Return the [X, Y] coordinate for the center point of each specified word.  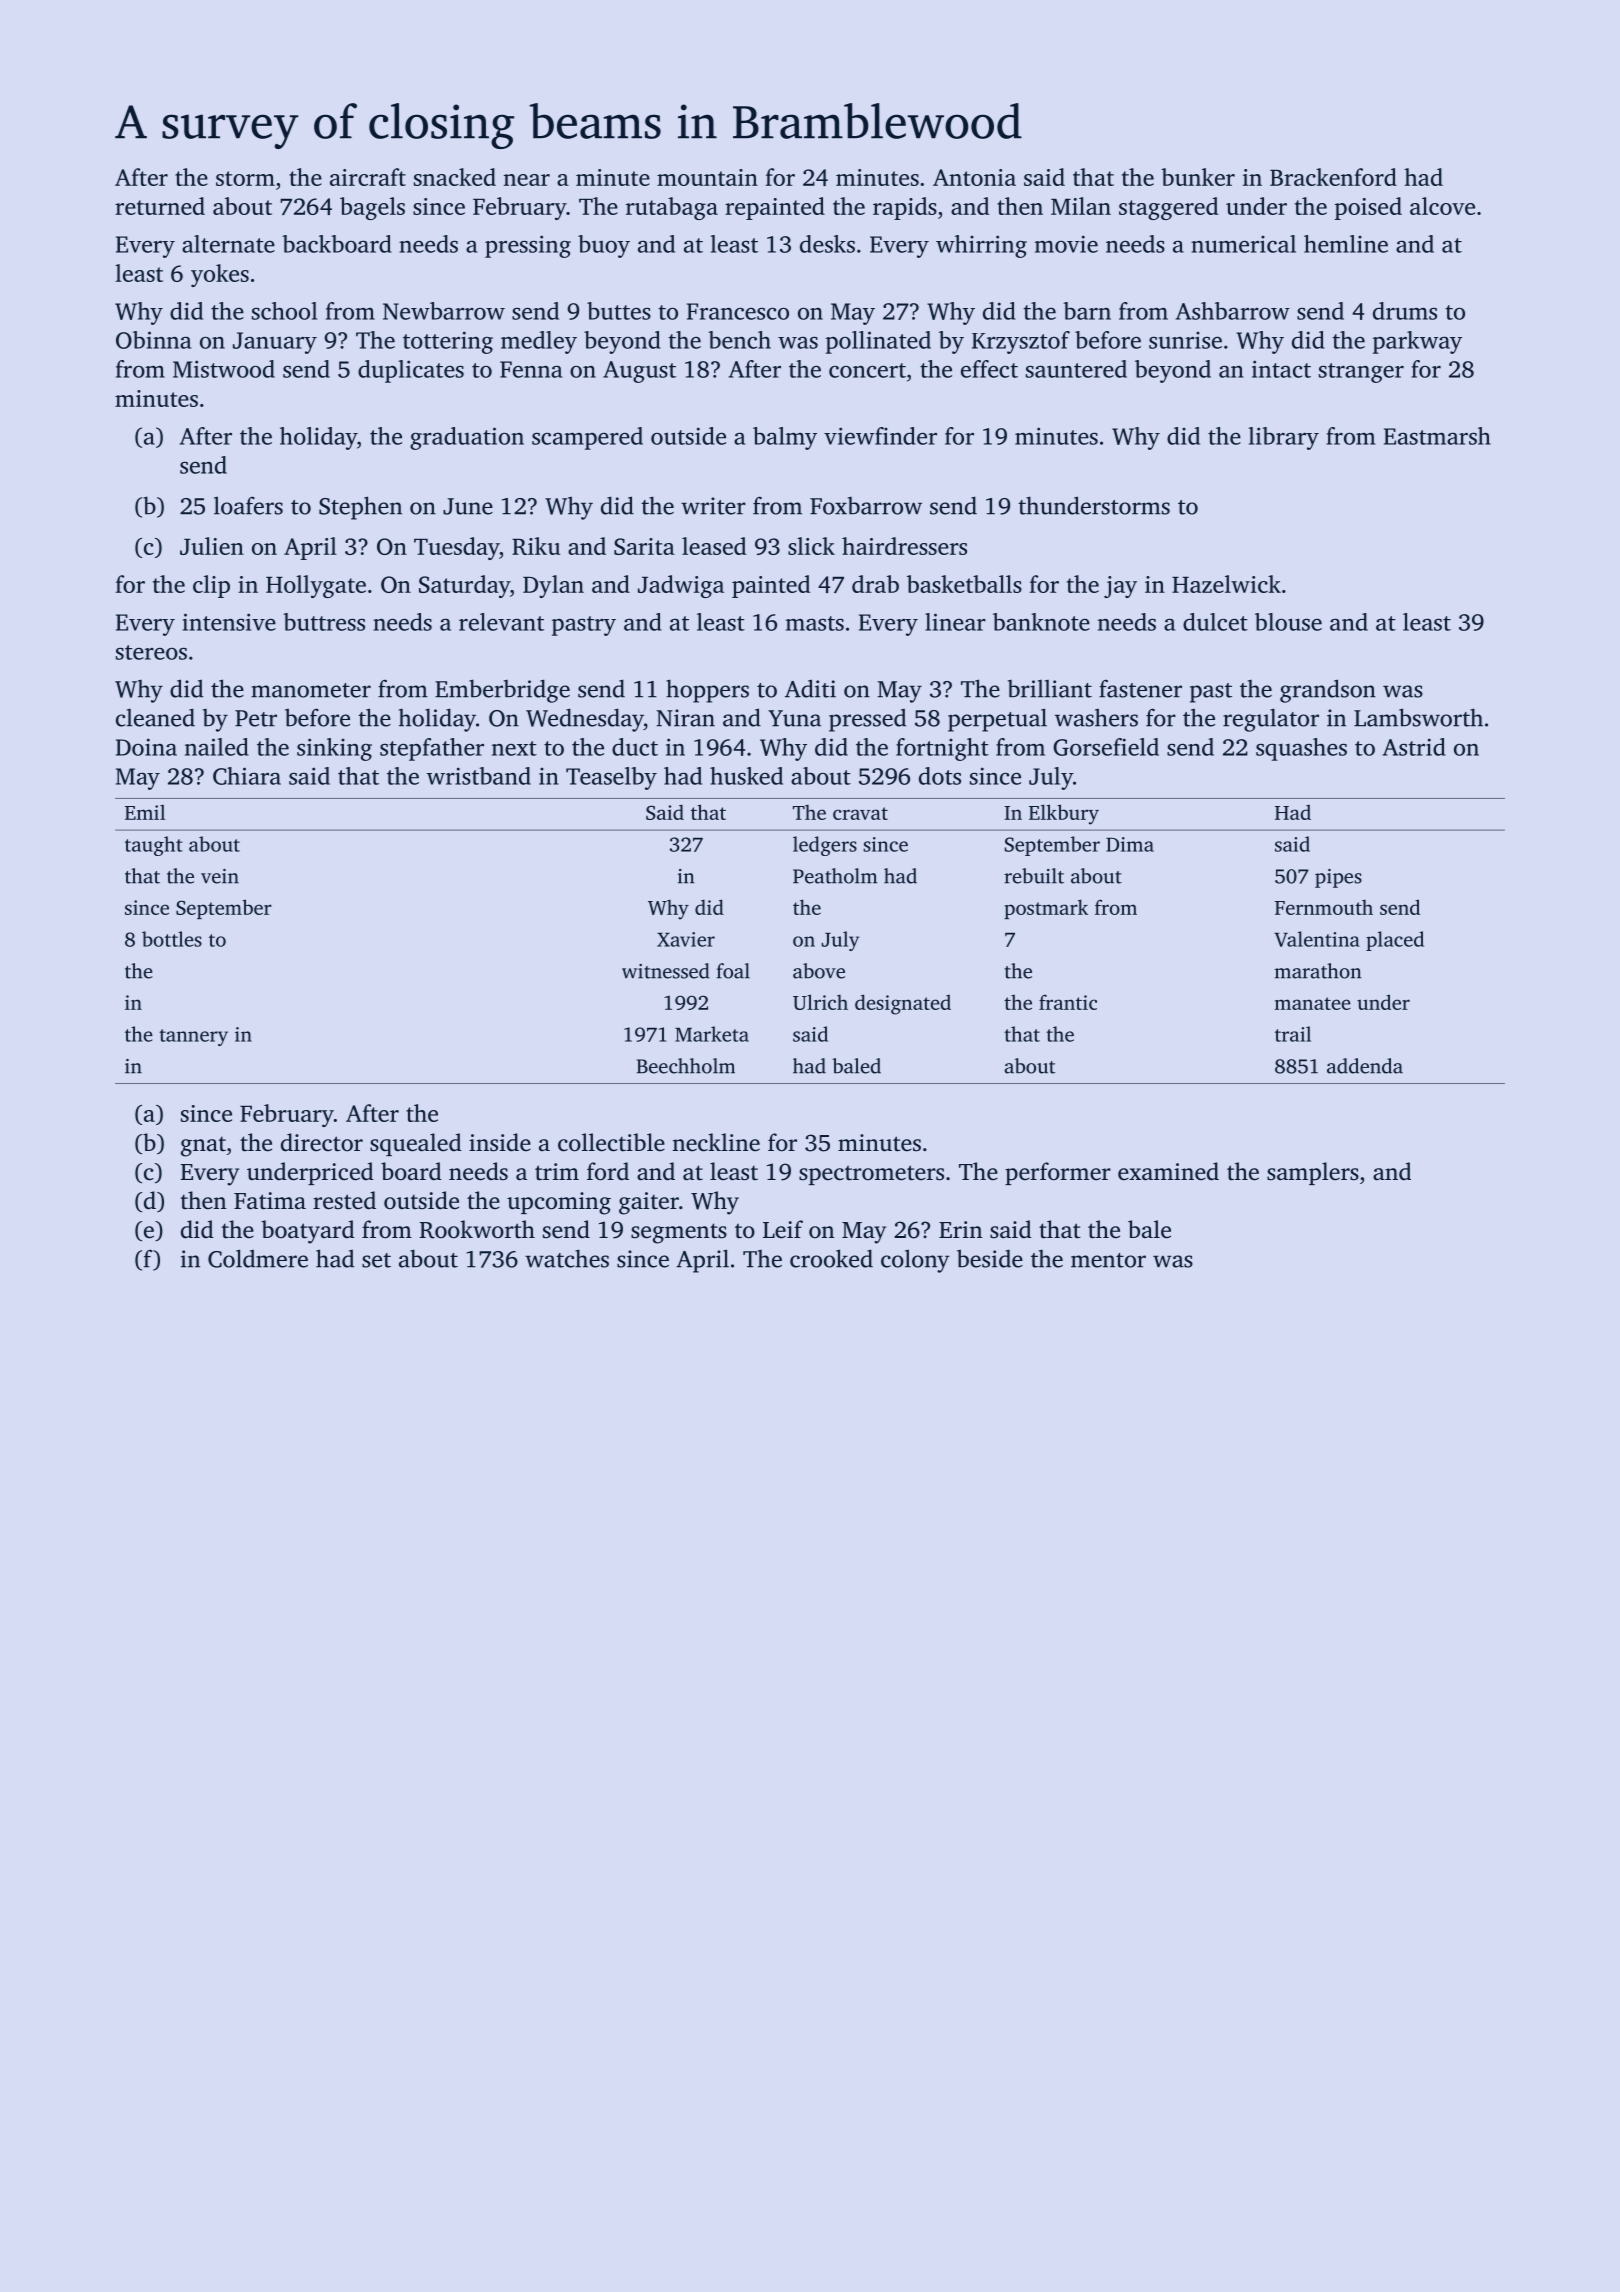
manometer [311, 690]
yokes [220, 275]
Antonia [974, 177]
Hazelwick [1226, 584]
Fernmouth [1324, 907]
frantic [1068, 1002]
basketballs [964, 584]
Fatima [270, 1201]
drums [1405, 311]
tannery [193, 1037]
